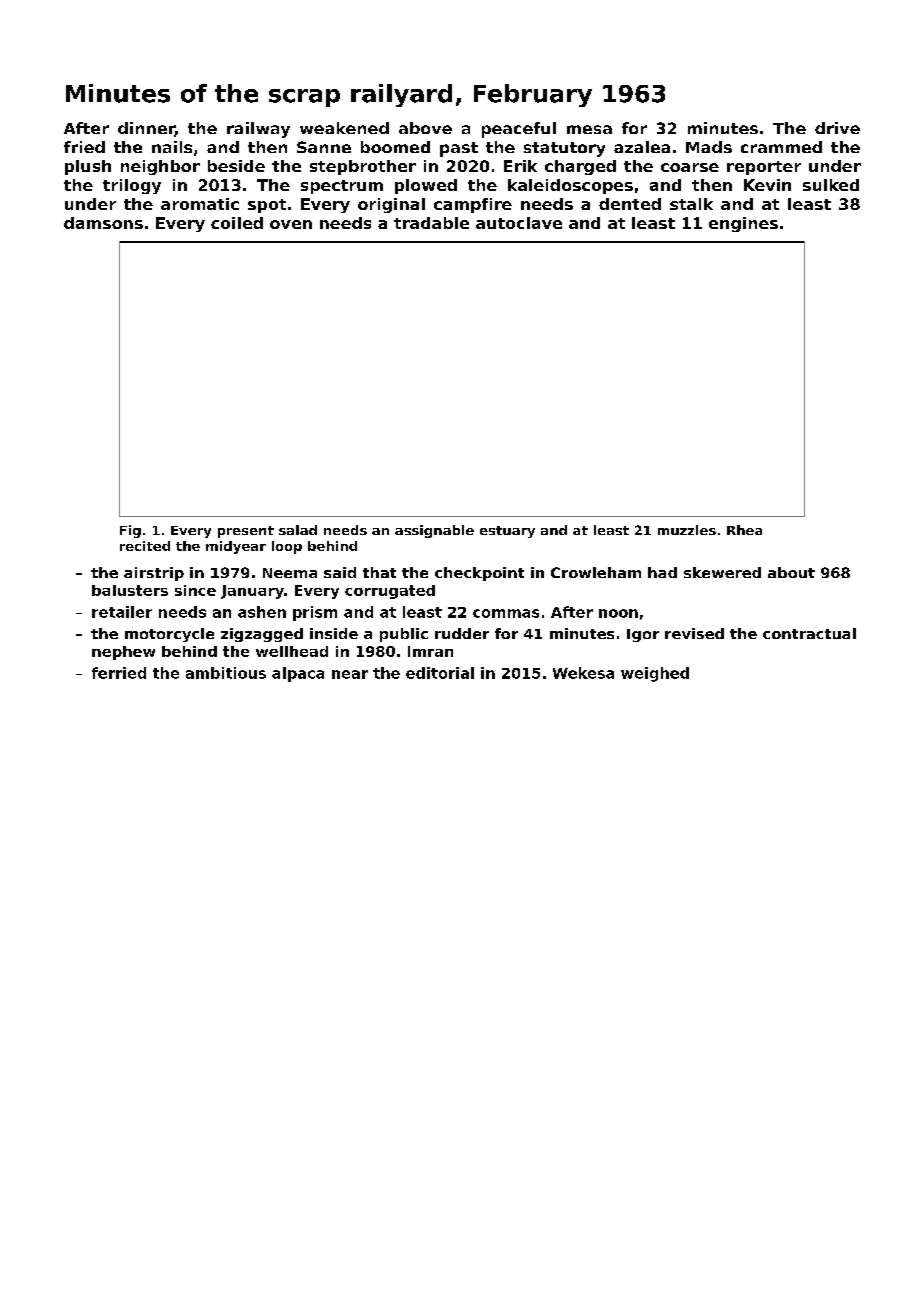 The image size is (924, 1308). What do you see at coordinates (837, 128) in the image?
I see `drive` at bounding box center [837, 128].
